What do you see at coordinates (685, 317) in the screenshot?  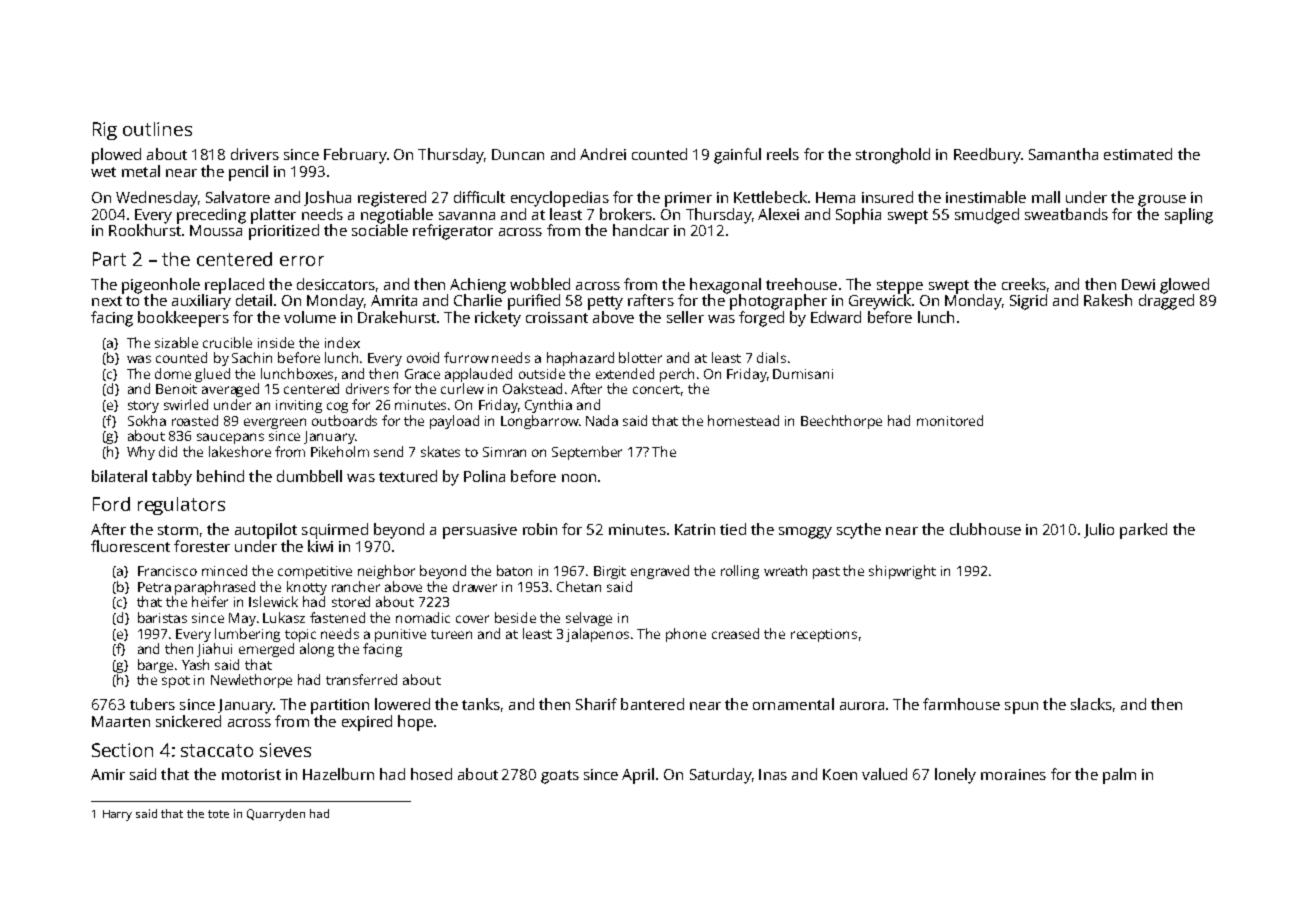 I see `seller` at bounding box center [685, 317].
